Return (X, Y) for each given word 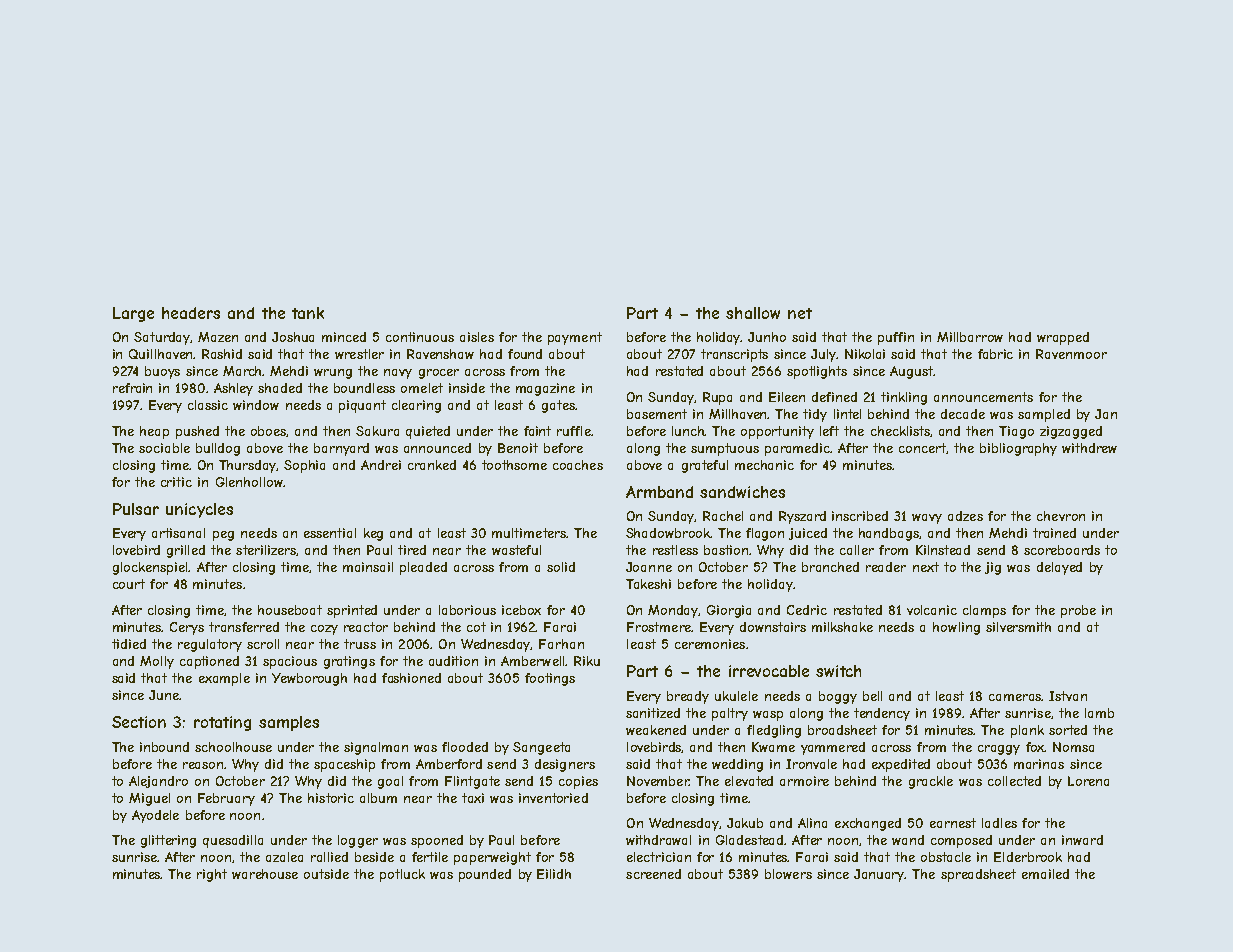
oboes (269, 431)
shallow (753, 313)
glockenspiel (150, 568)
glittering (168, 841)
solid (561, 567)
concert (923, 448)
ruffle (574, 431)
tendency (882, 714)
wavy (927, 519)
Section (139, 722)
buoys (162, 372)
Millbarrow (970, 337)
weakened (656, 730)
